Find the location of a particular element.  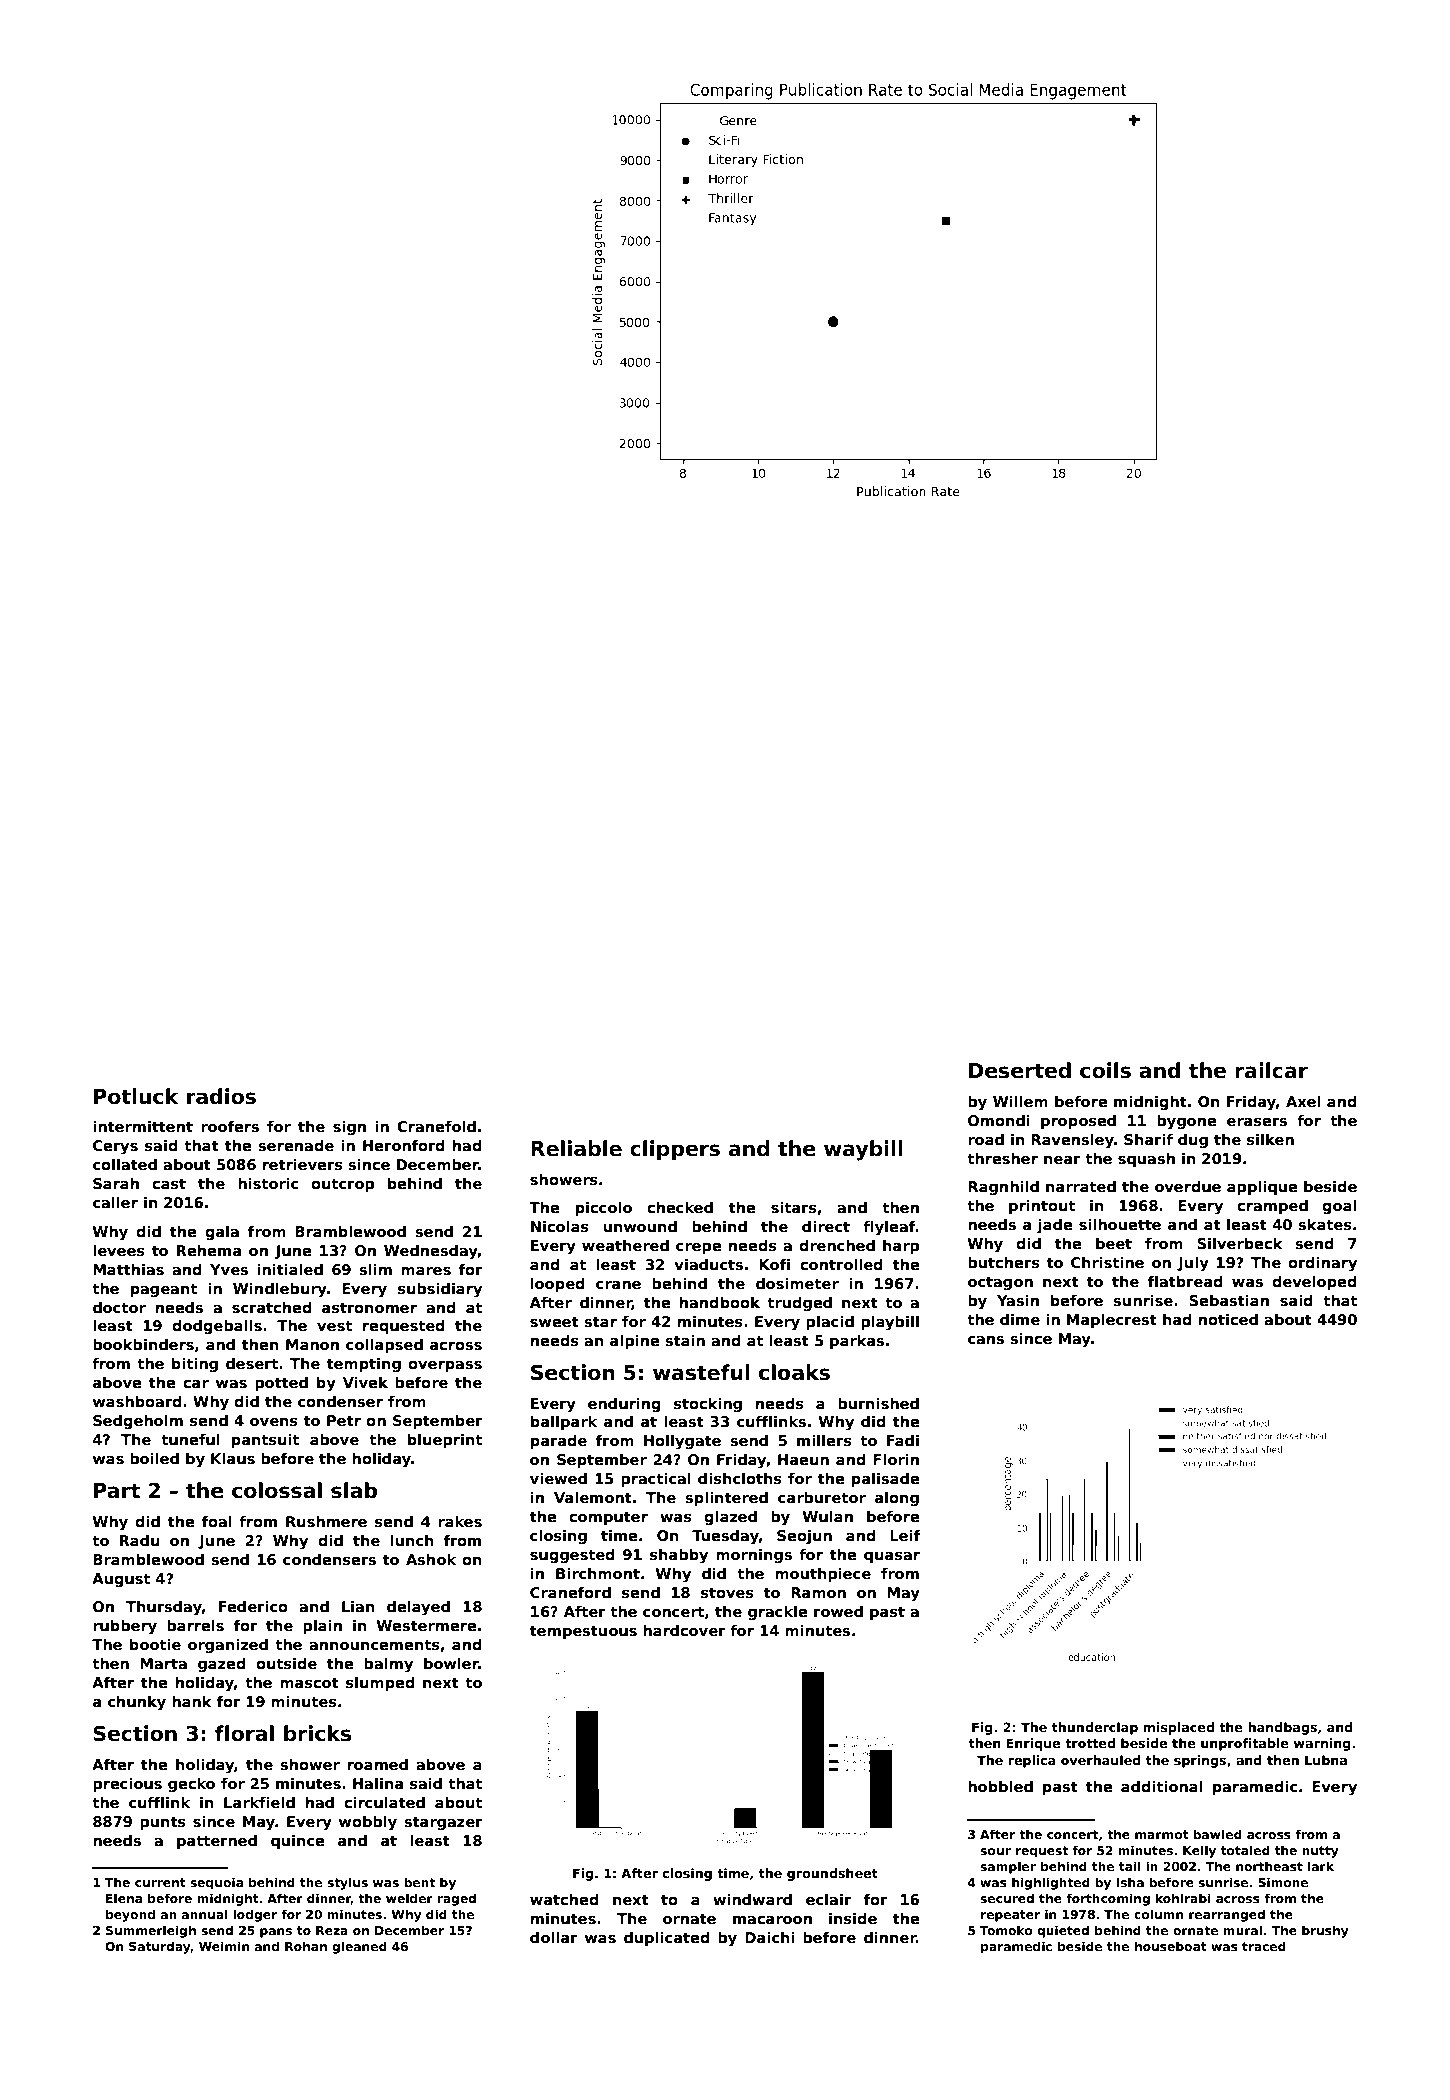

Leif is located at coordinates (905, 1535).
